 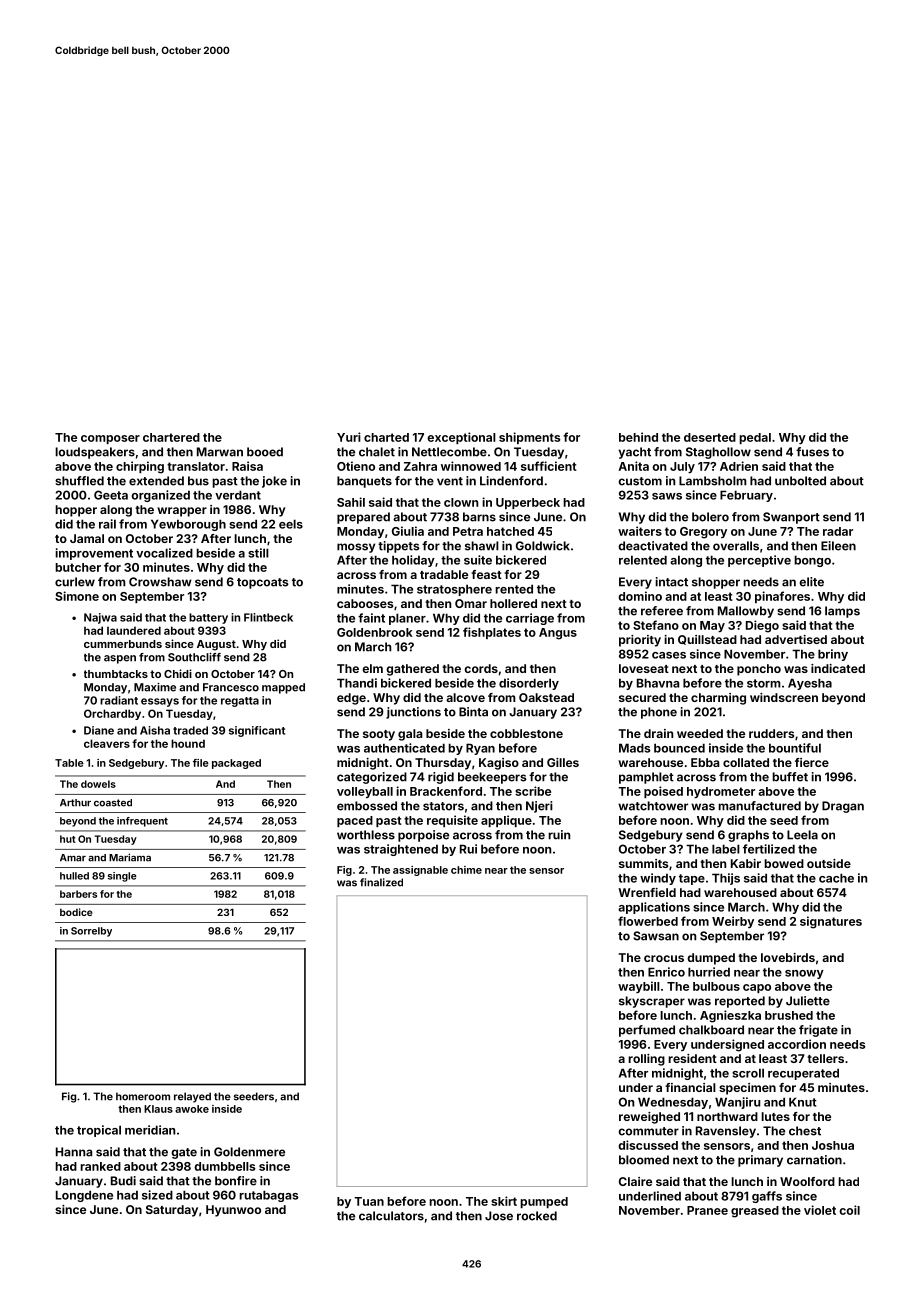 I want to click on pedal, so click(x=755, y=438).
